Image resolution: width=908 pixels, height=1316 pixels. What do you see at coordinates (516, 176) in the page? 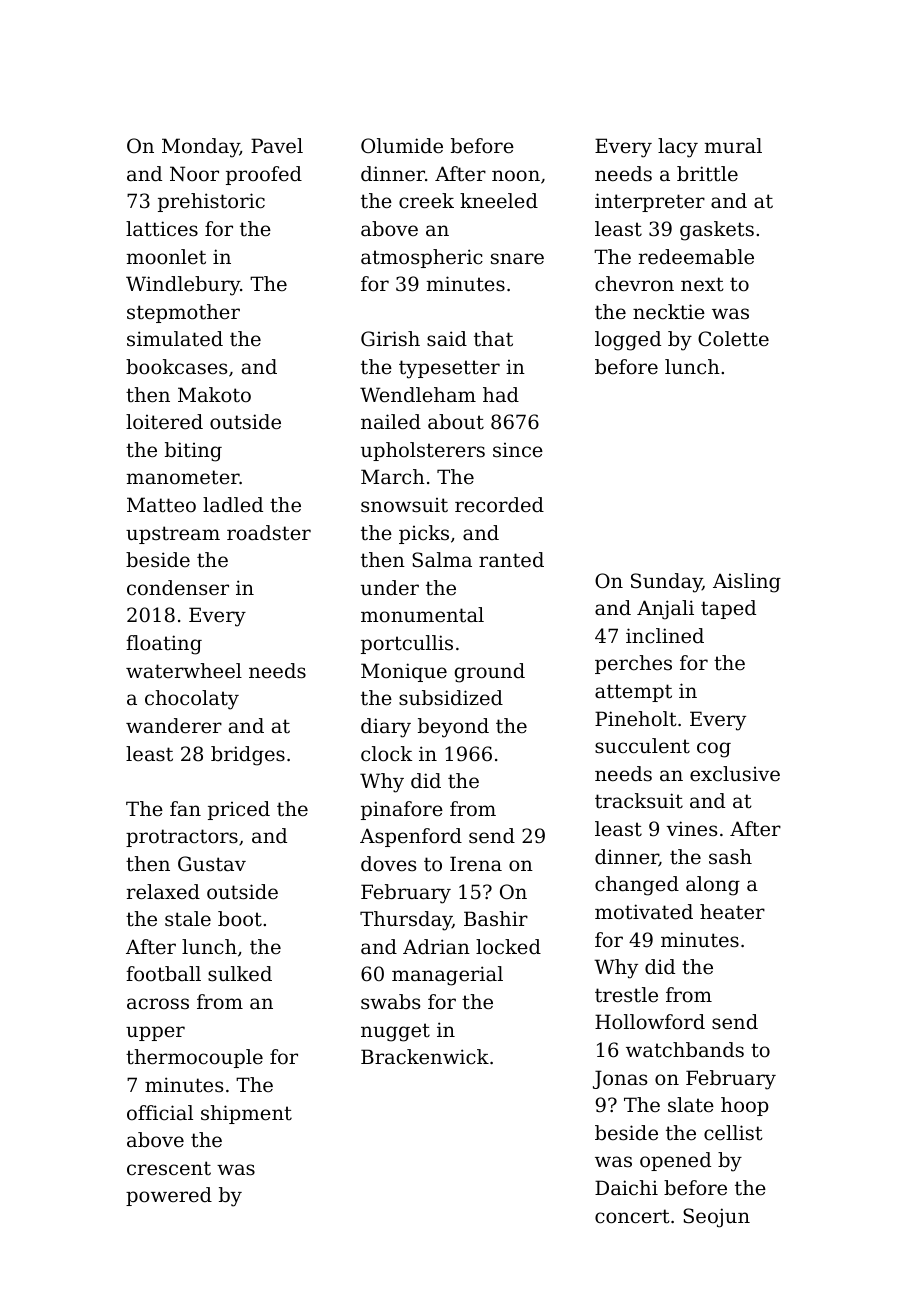
I see `noon` at bounding box center [516, 176].
